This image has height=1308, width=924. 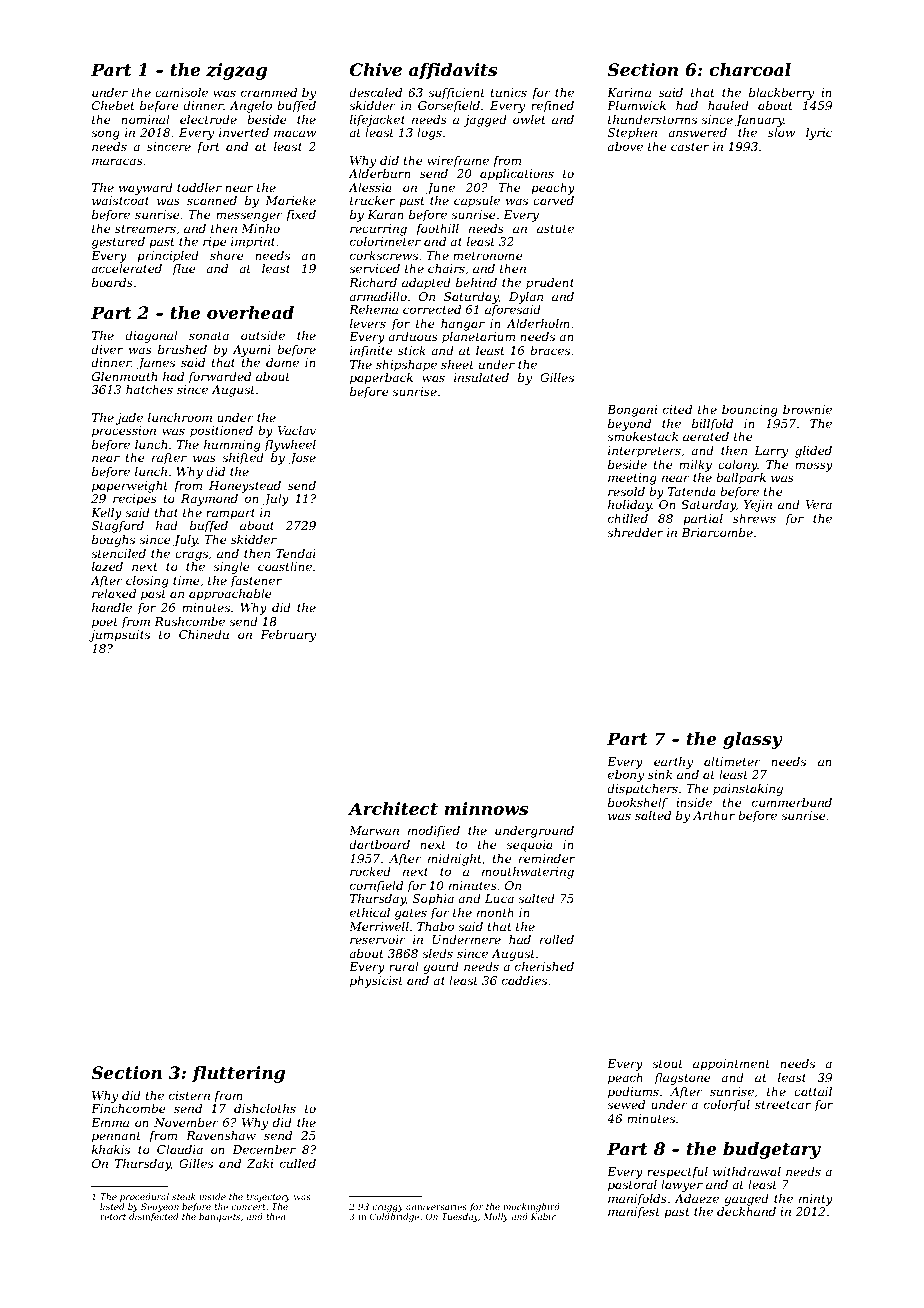 What do you see at coordinates (238, 1074) in the image?
I see `fluttering` at bounding box center [238, 1074].
